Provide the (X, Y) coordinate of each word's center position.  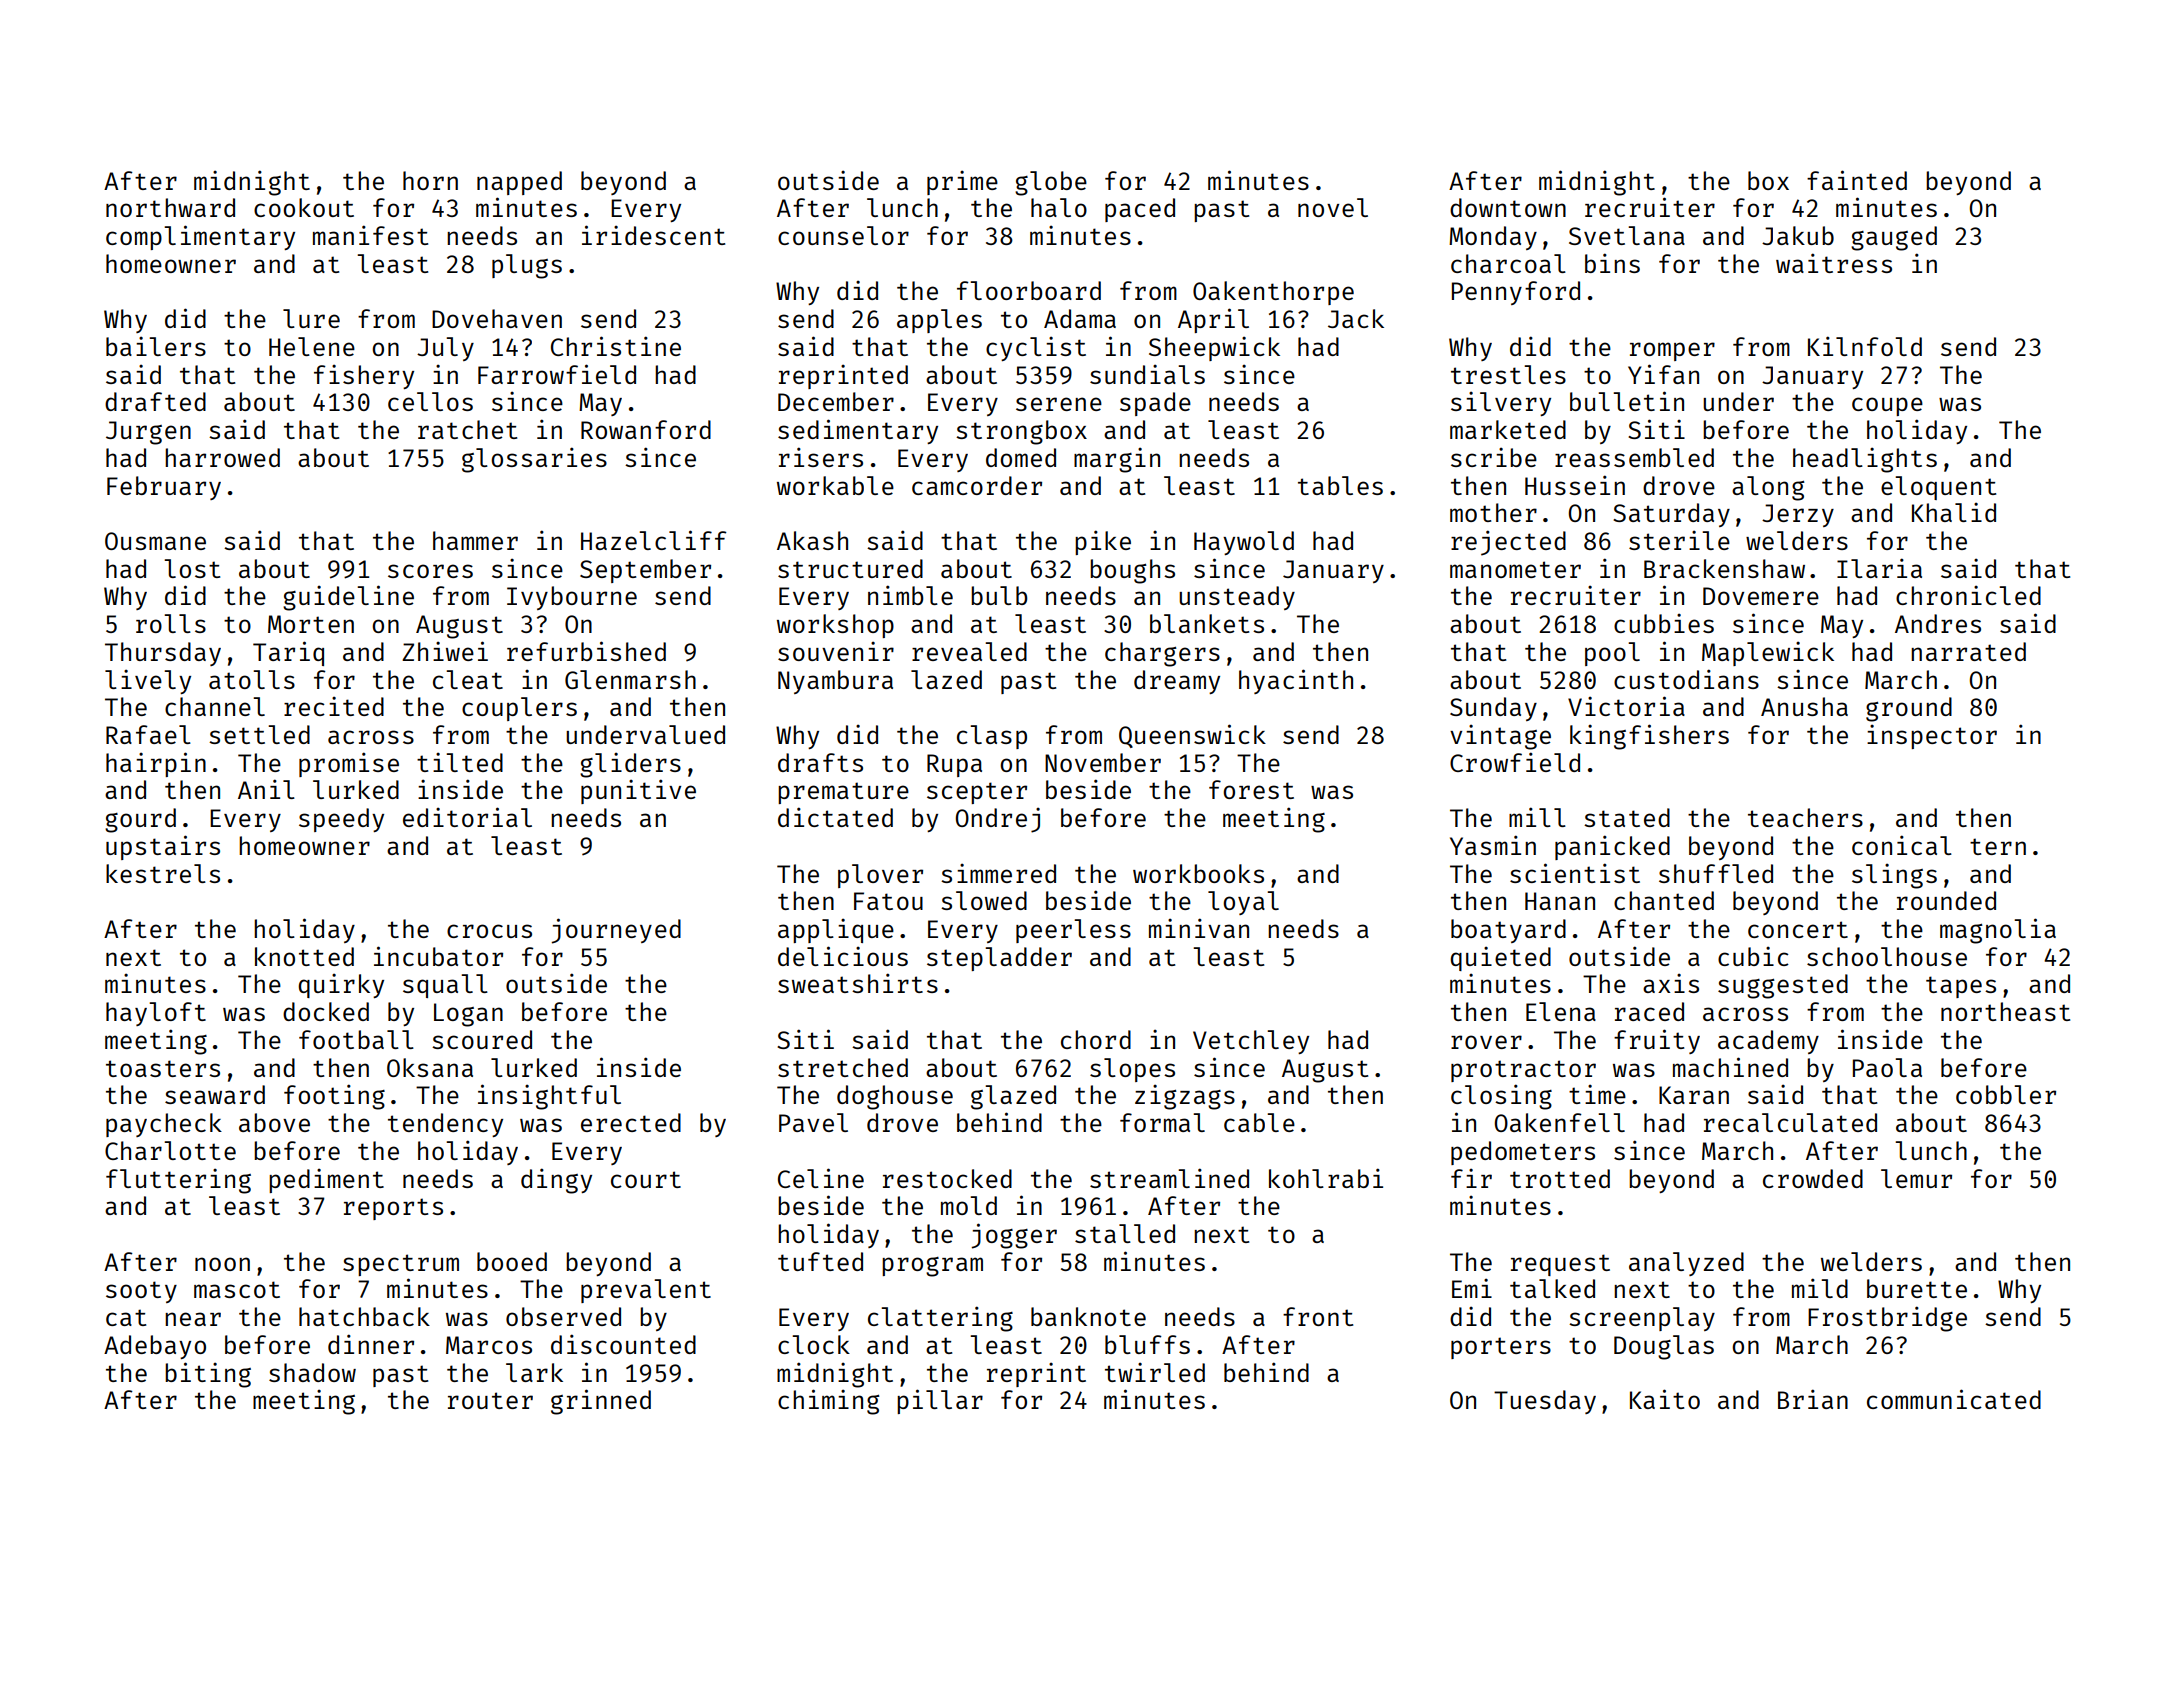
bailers (156, 346)
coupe (1887, 406)
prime (962, 182)
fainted (1857, 180)
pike (1103, 542)
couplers (519, 709)
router (490, 1400)
